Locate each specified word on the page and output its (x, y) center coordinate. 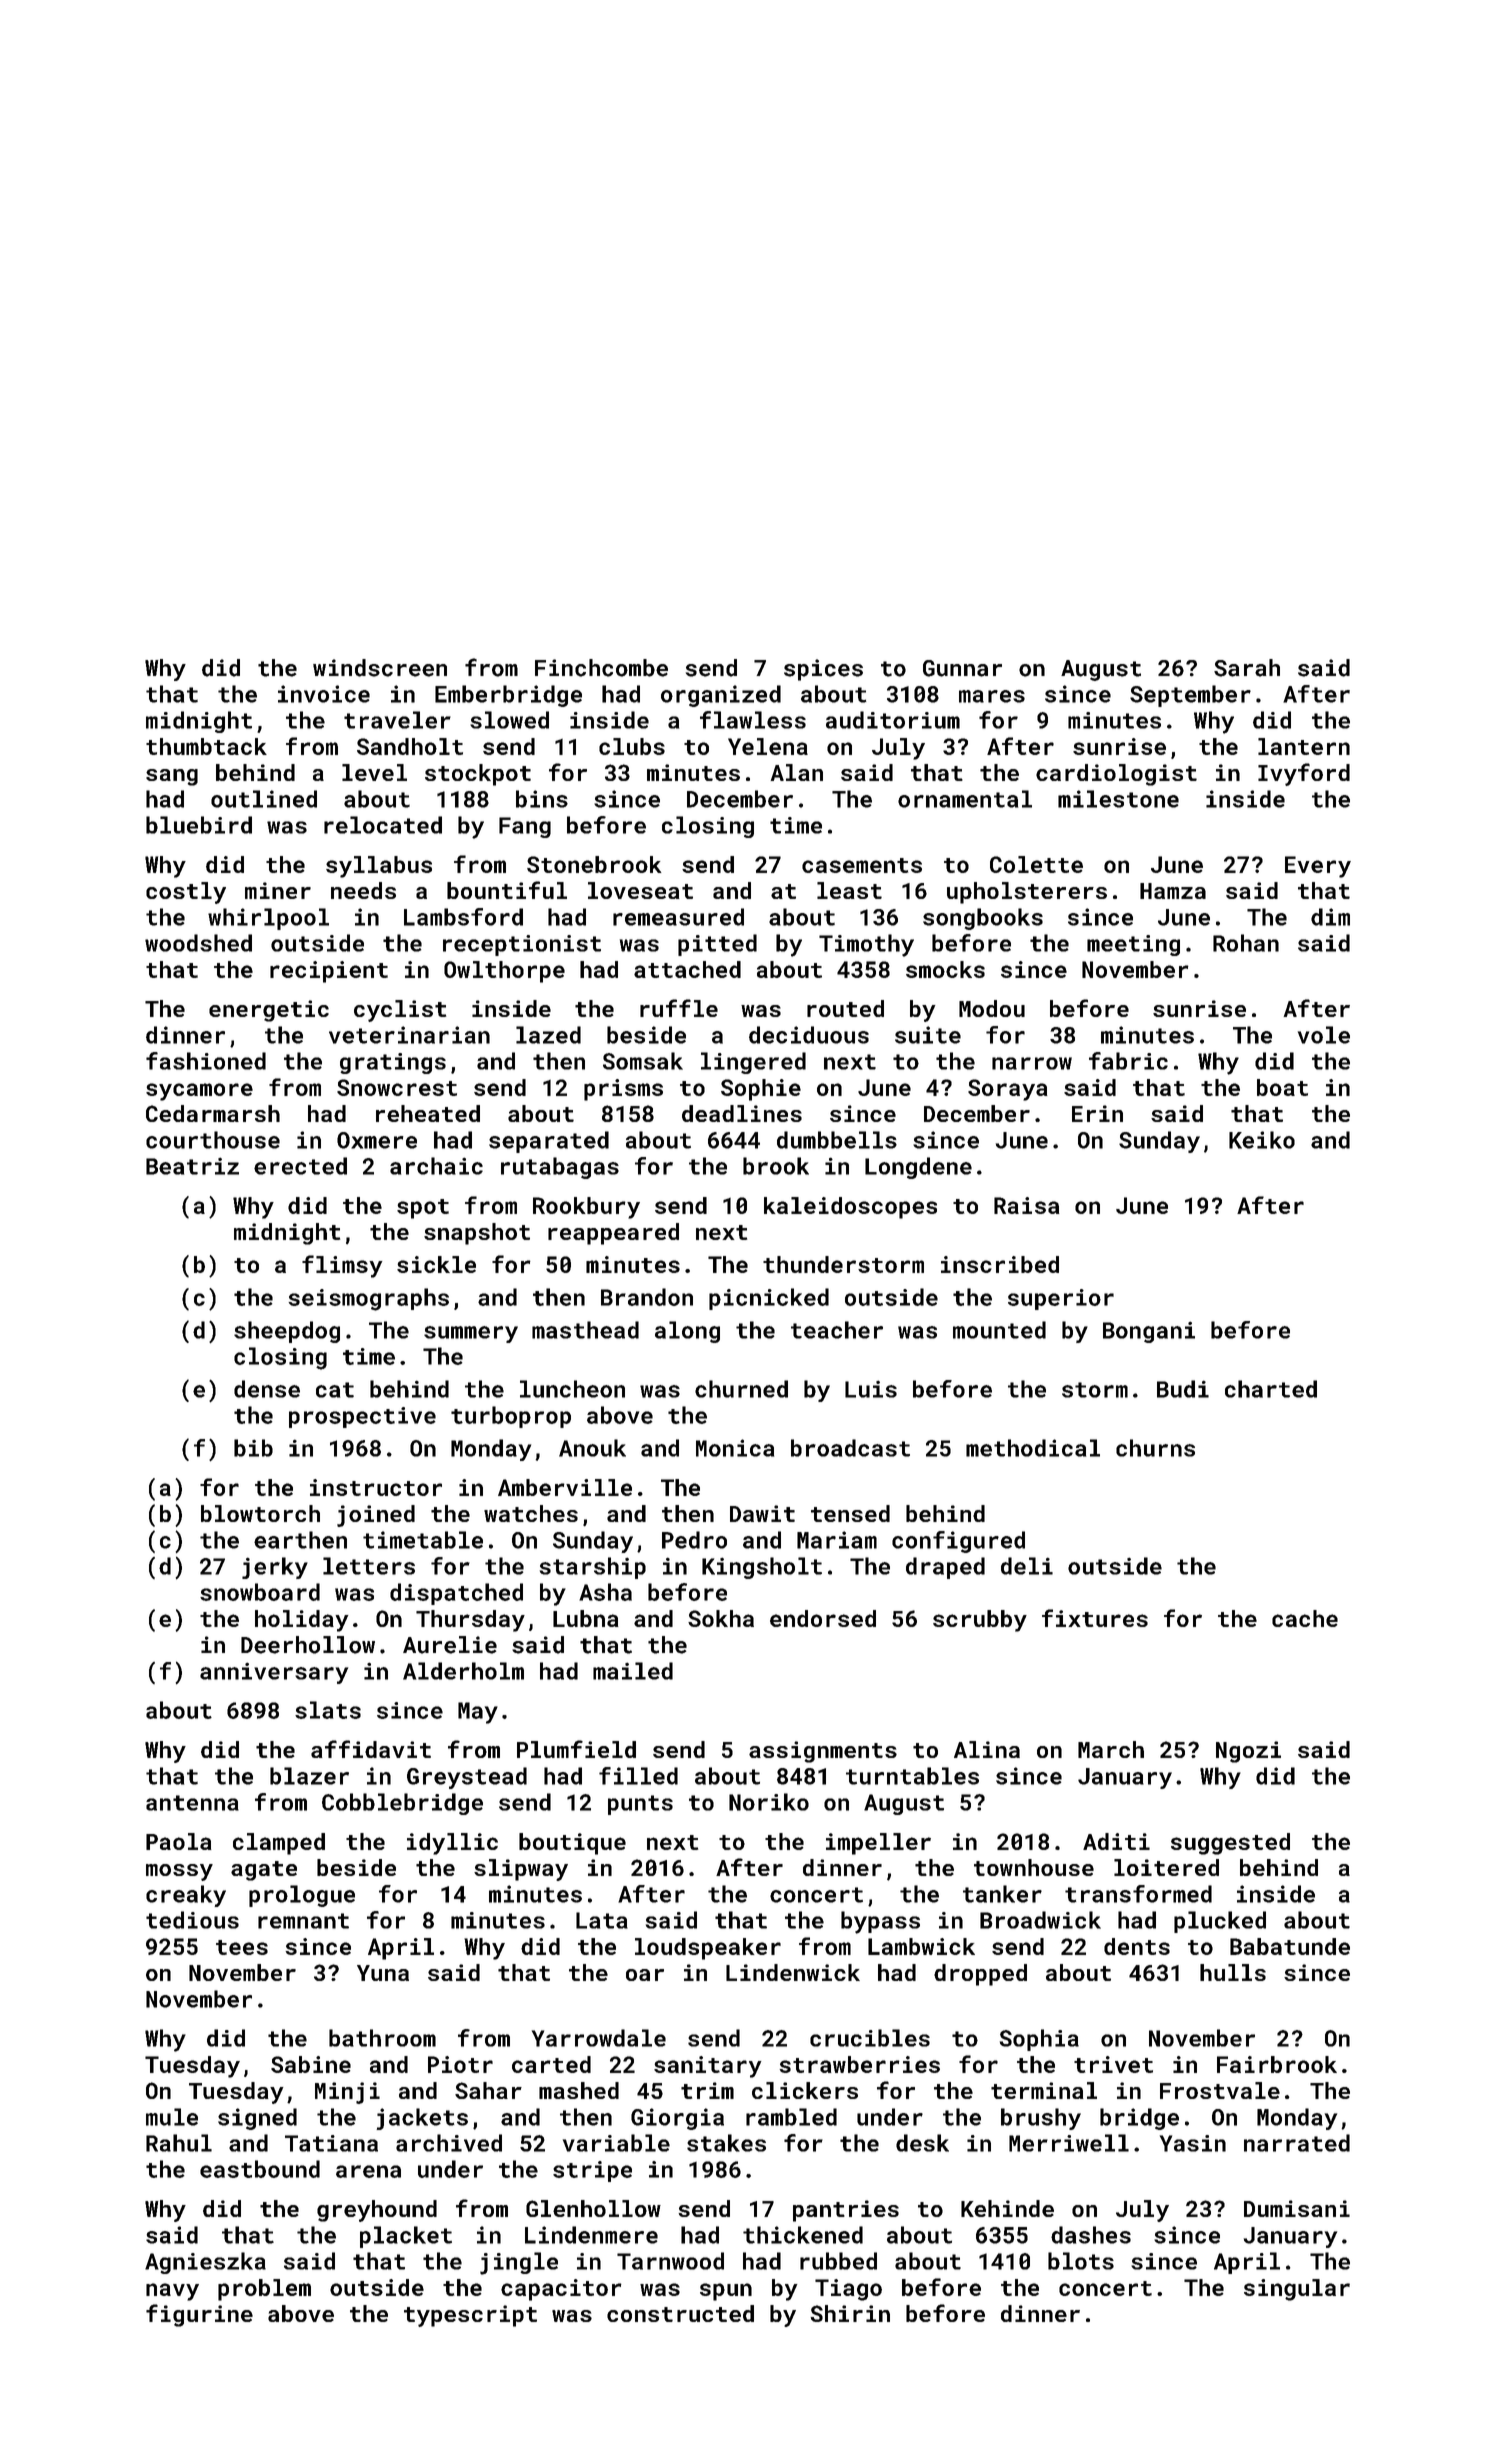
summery (471, 1334)
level (374, 772)
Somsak (643, 1061)
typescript (470, 2316)
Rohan (1246, 943)
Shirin (850, 2313)
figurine (199, 2315)
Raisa (1027, 1205)
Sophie (761, 1090)
